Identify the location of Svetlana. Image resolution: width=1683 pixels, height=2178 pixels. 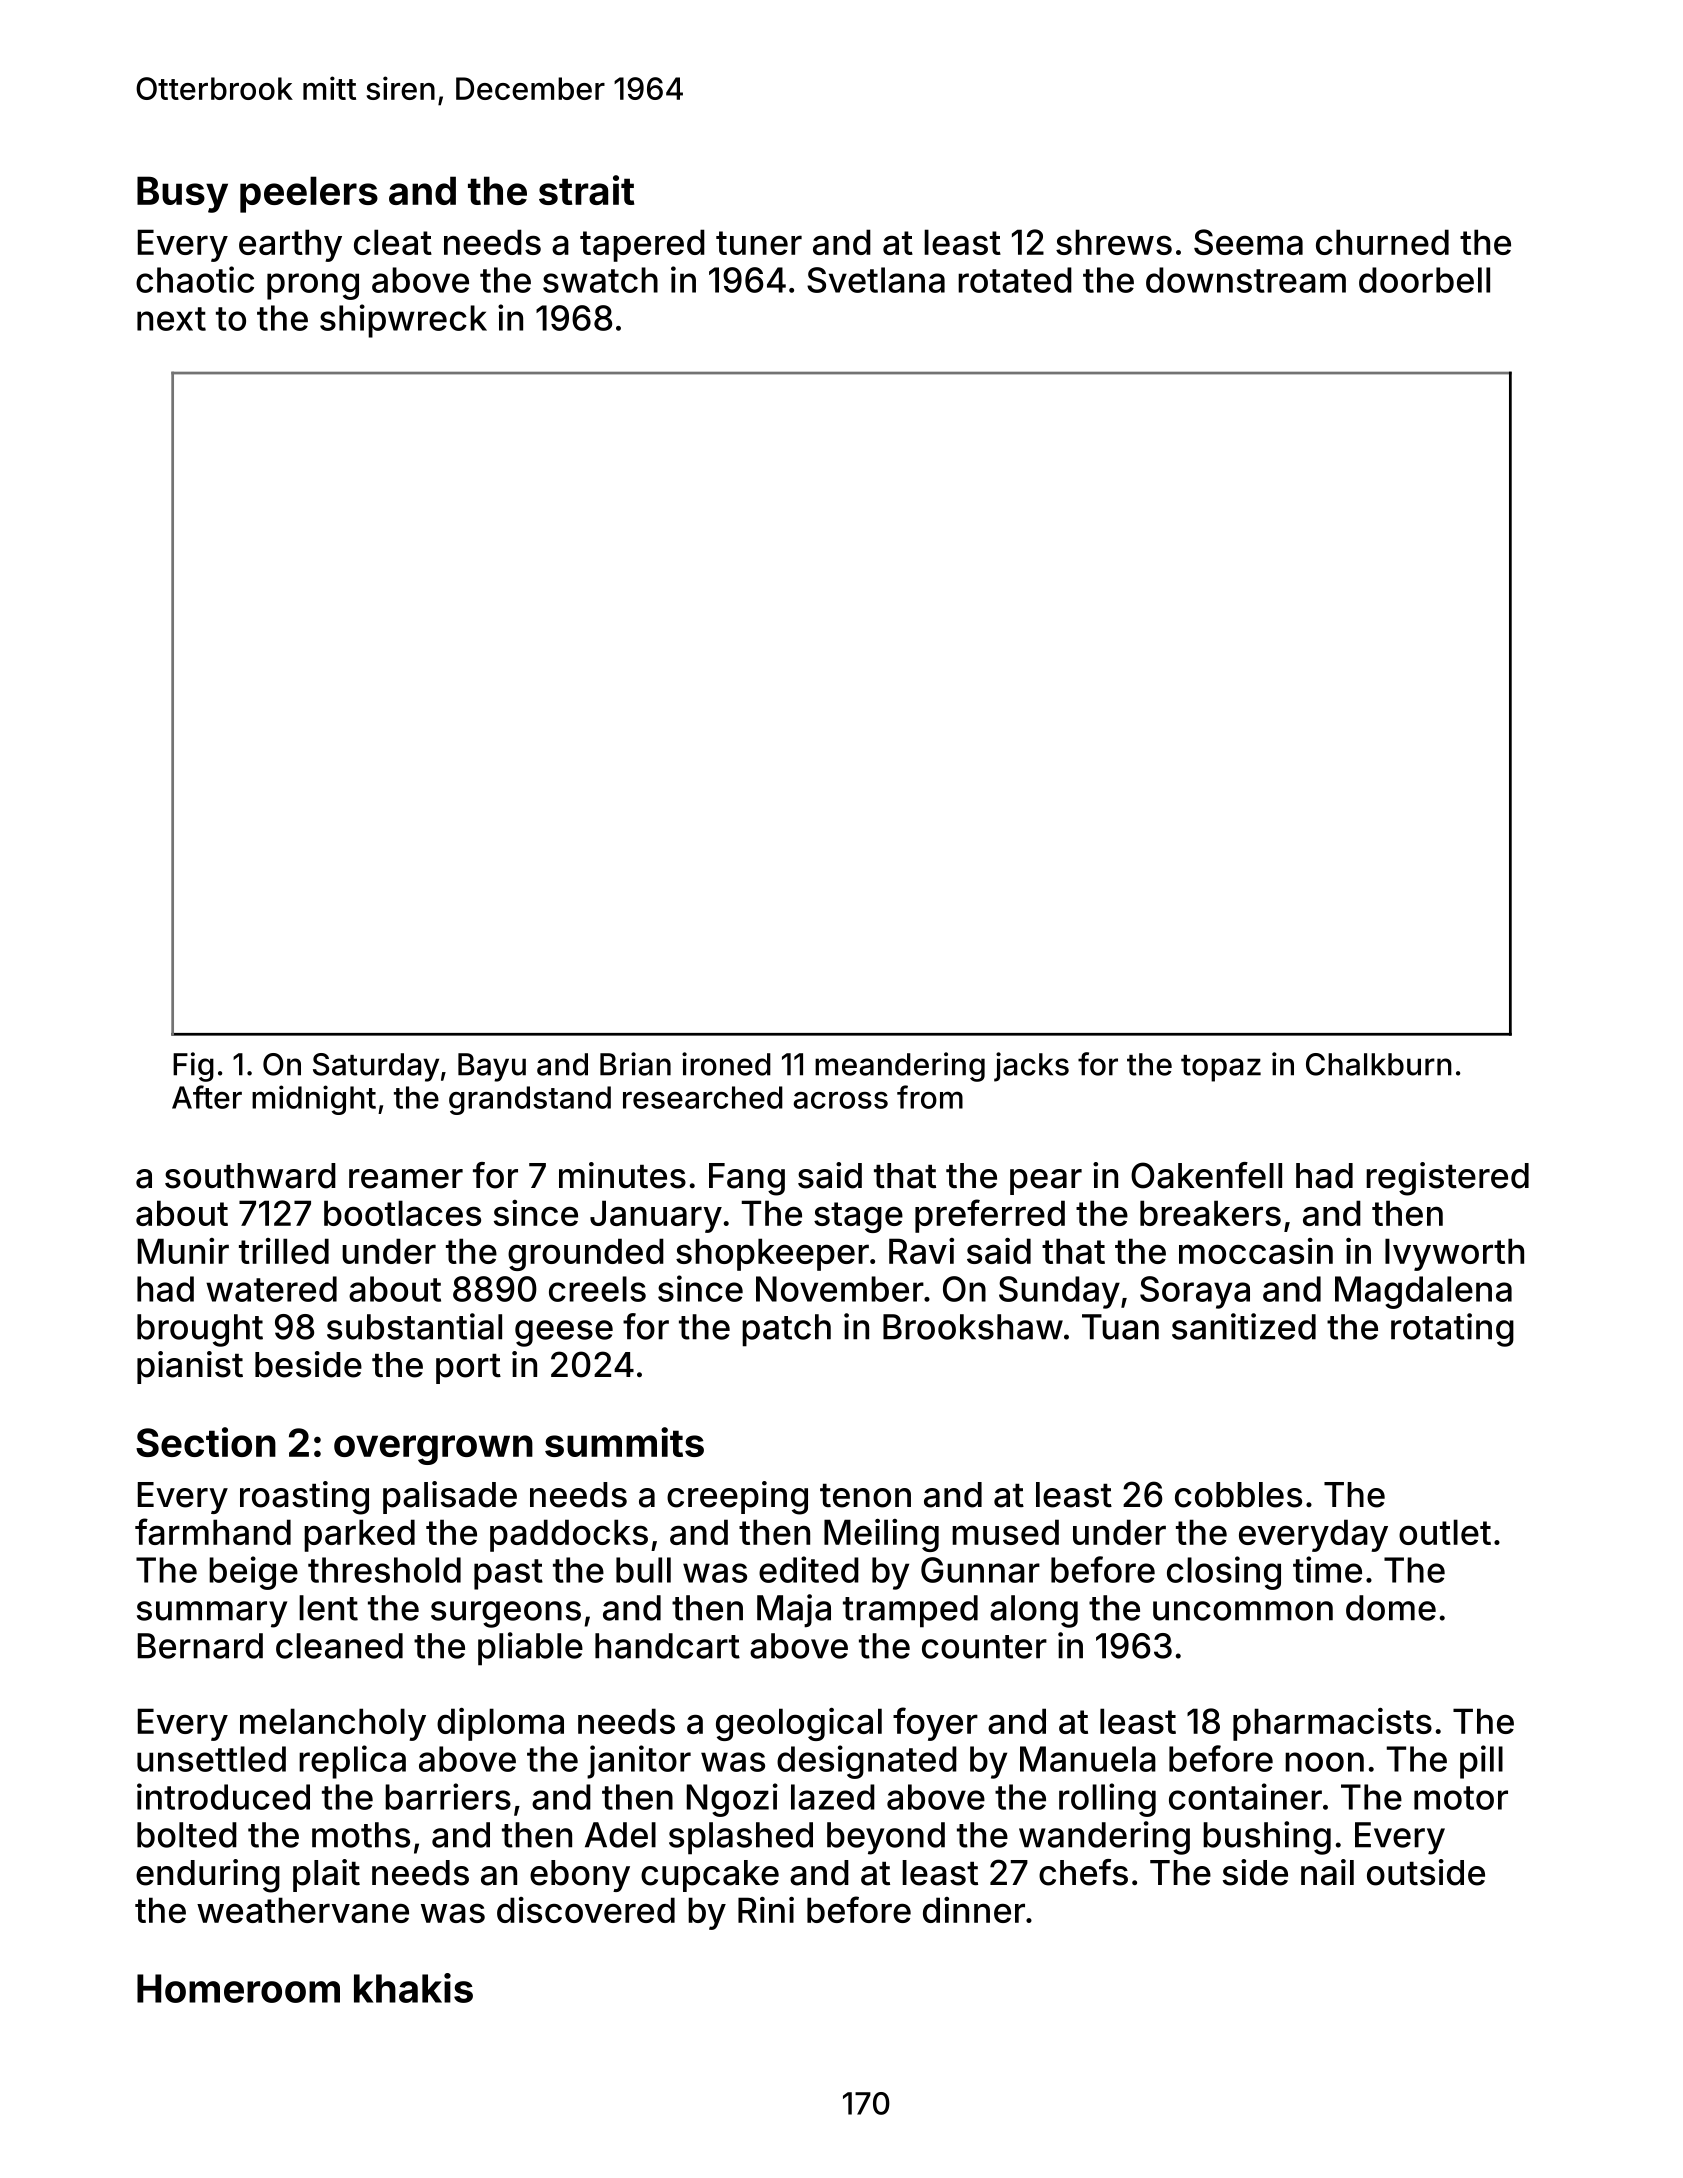
(876, 280).
